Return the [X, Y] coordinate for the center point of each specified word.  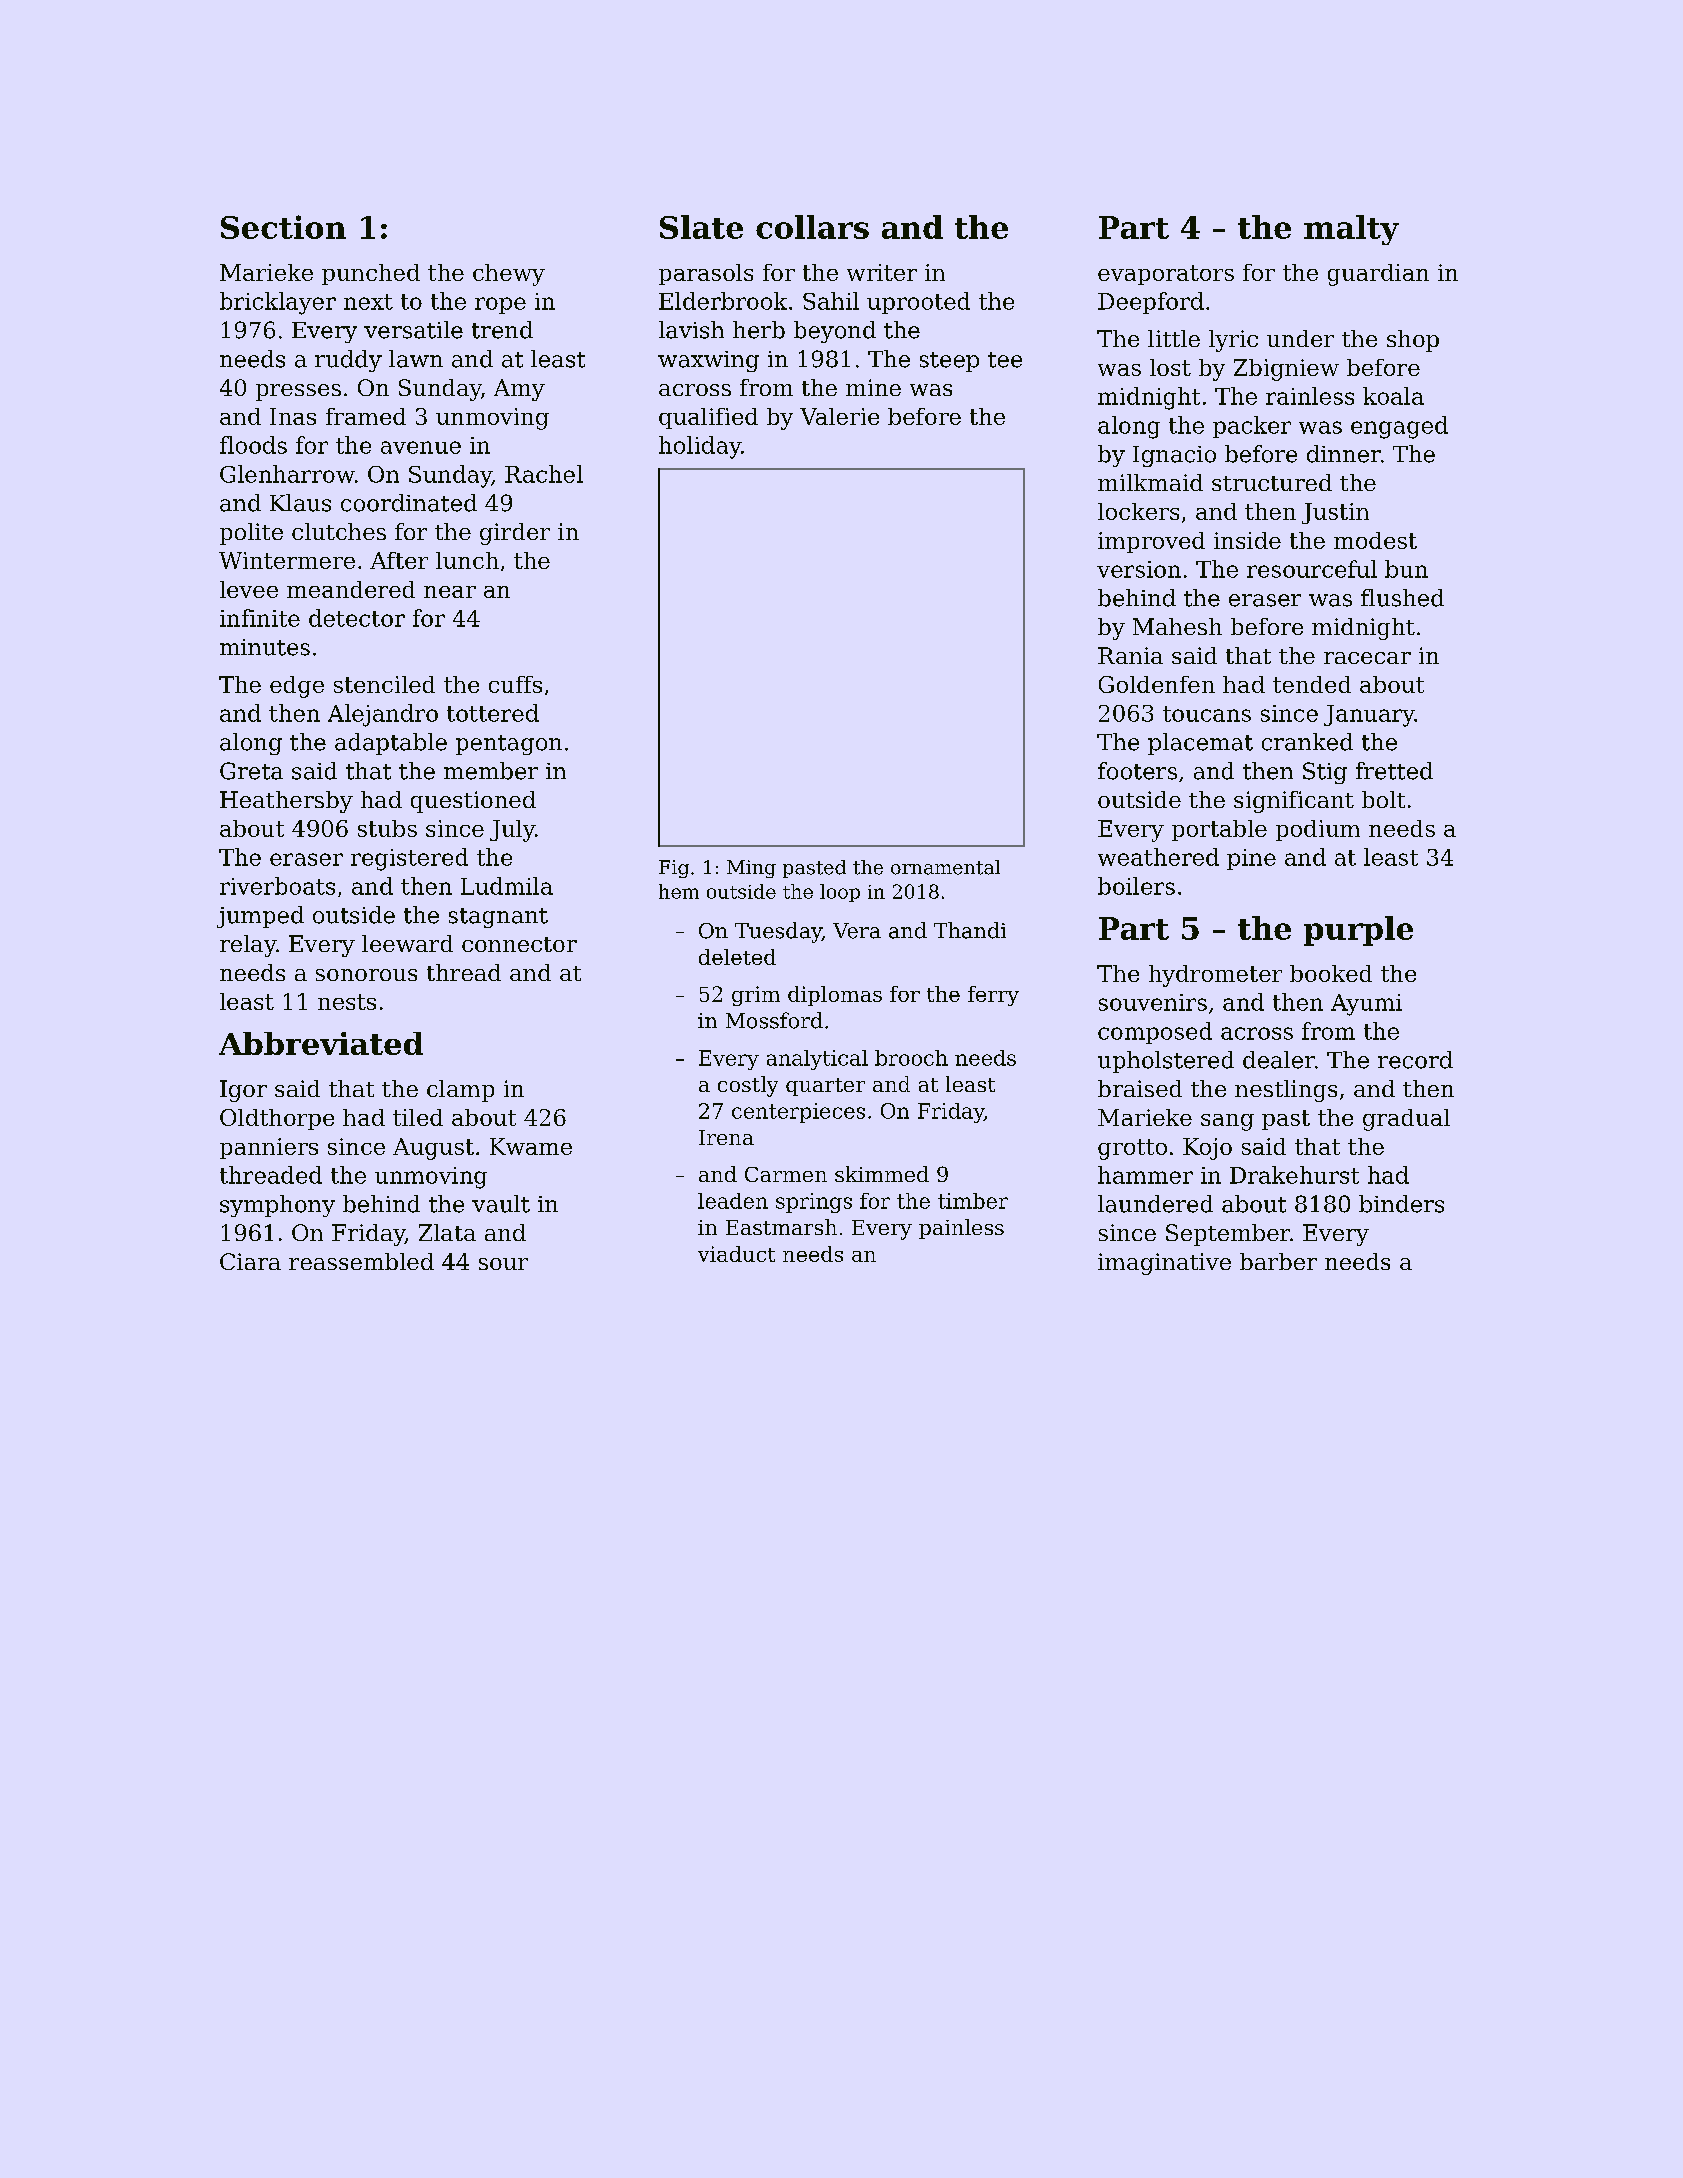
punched [371, 274]
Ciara [250, 1261]
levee [249, 589]
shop [1413, 341]
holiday [700, 447]
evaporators [1166, 275]
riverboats [277, 886]
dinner [1344, 454]
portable [1219, 830]
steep [949, 362]
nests [347, 1002]
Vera [857, 931]
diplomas [835, 996]
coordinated [409, 503]
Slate [701, 227]
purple [1358, 931]
